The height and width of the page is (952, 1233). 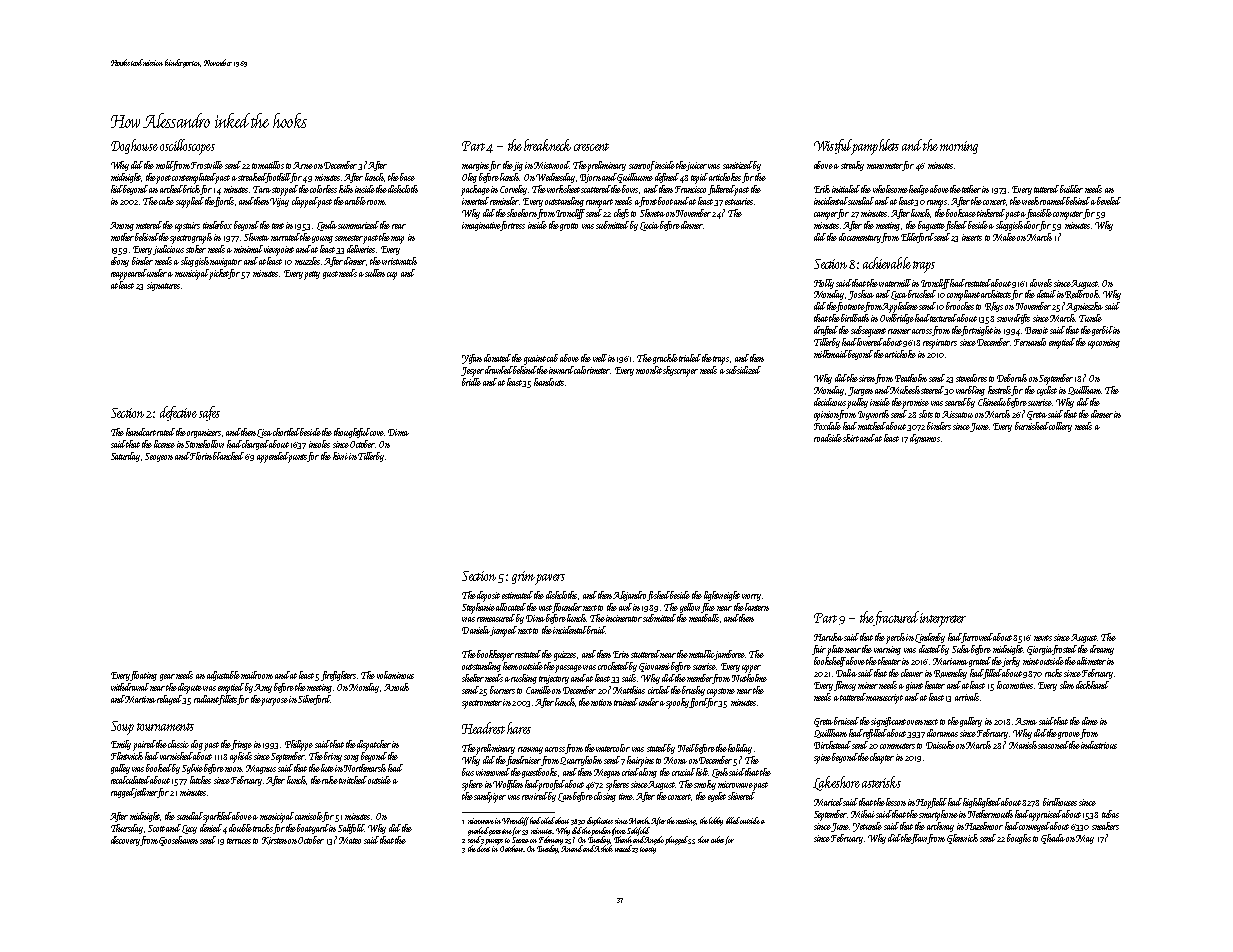 I want to click on Alejandro, so click(x=629, y=596).
